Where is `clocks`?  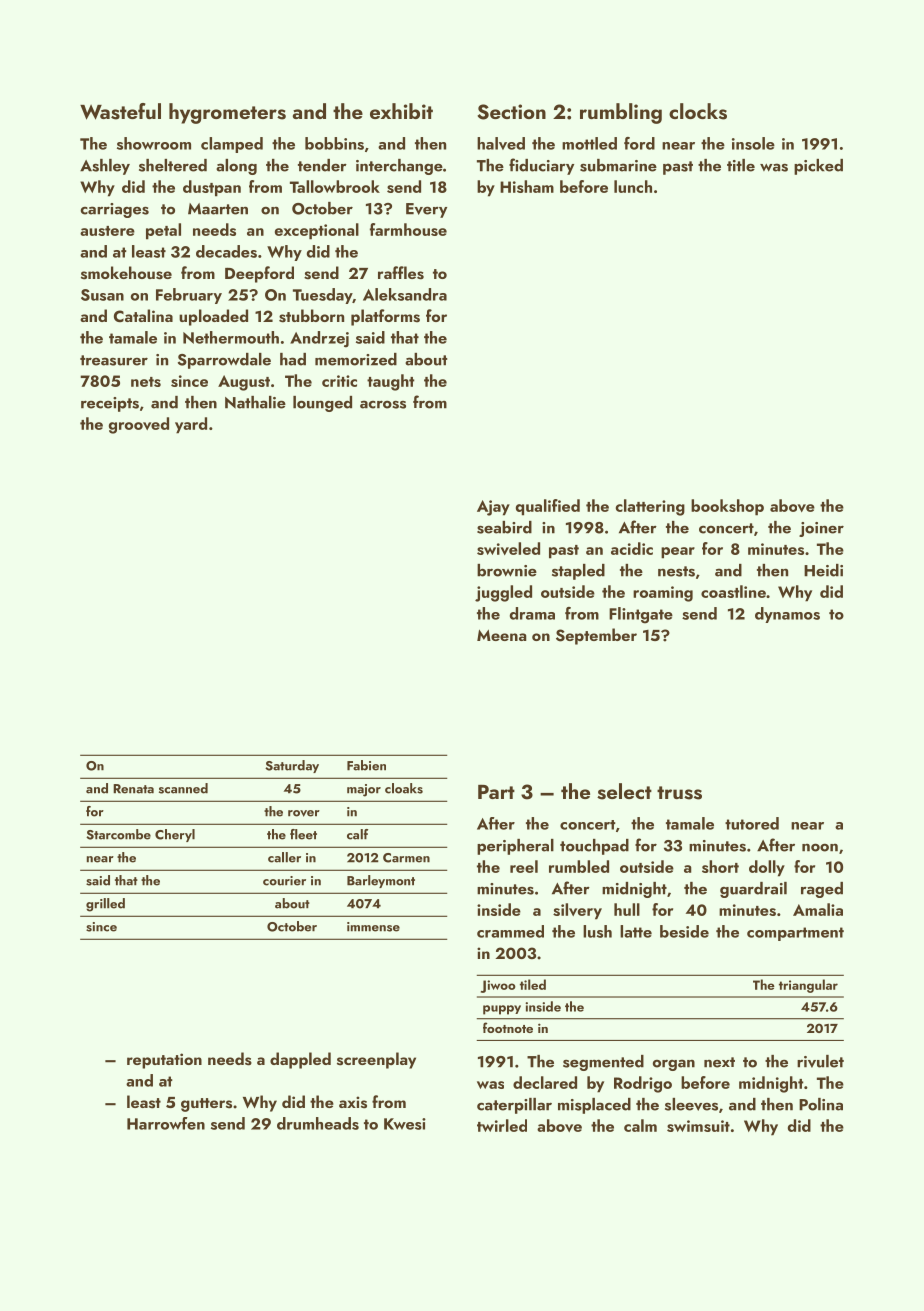
clocks is located at coordinates (698, 111).
